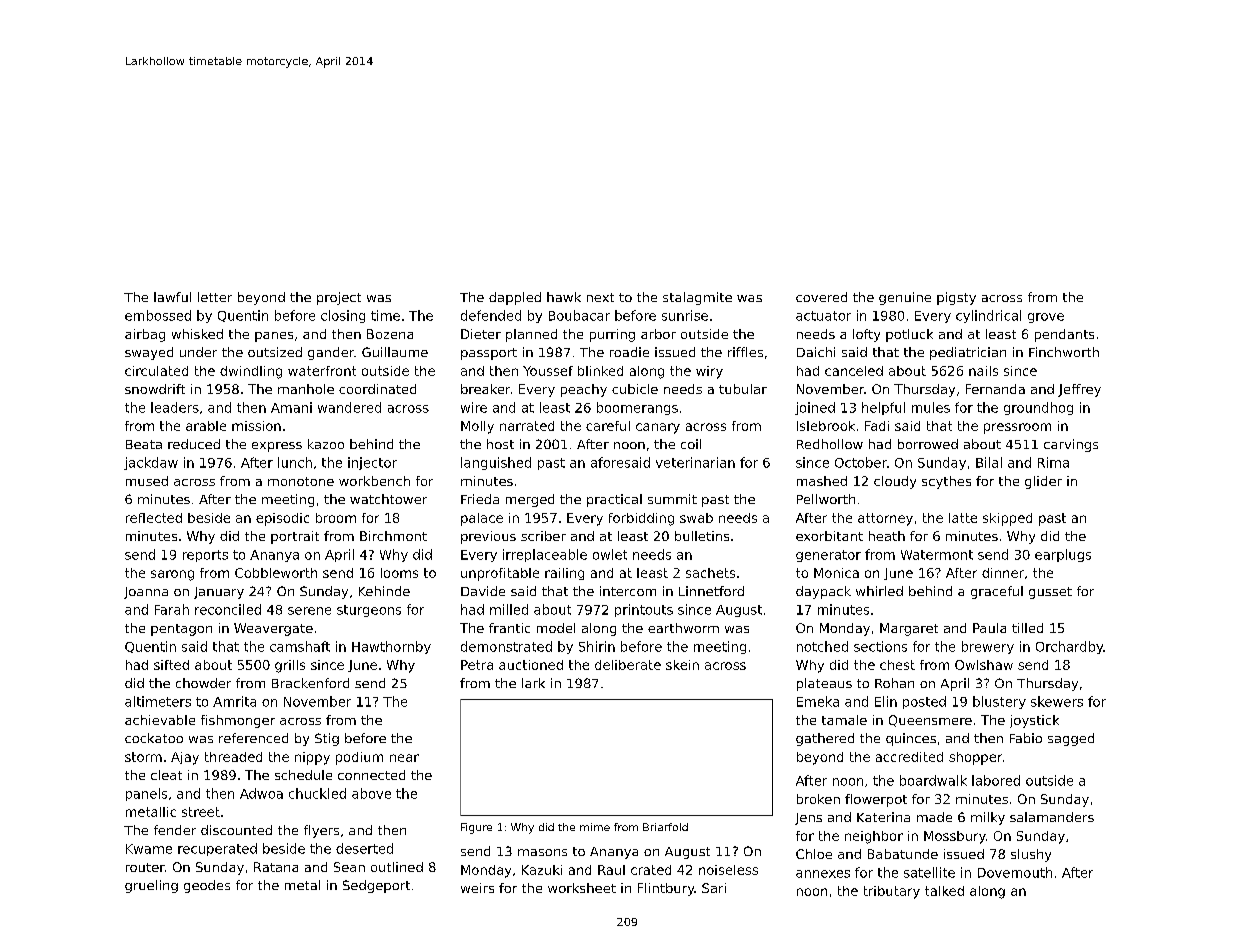 Image resolution: width=1233 pixels, height=952 pixels. I want to click on looms, so click(399, 573).
